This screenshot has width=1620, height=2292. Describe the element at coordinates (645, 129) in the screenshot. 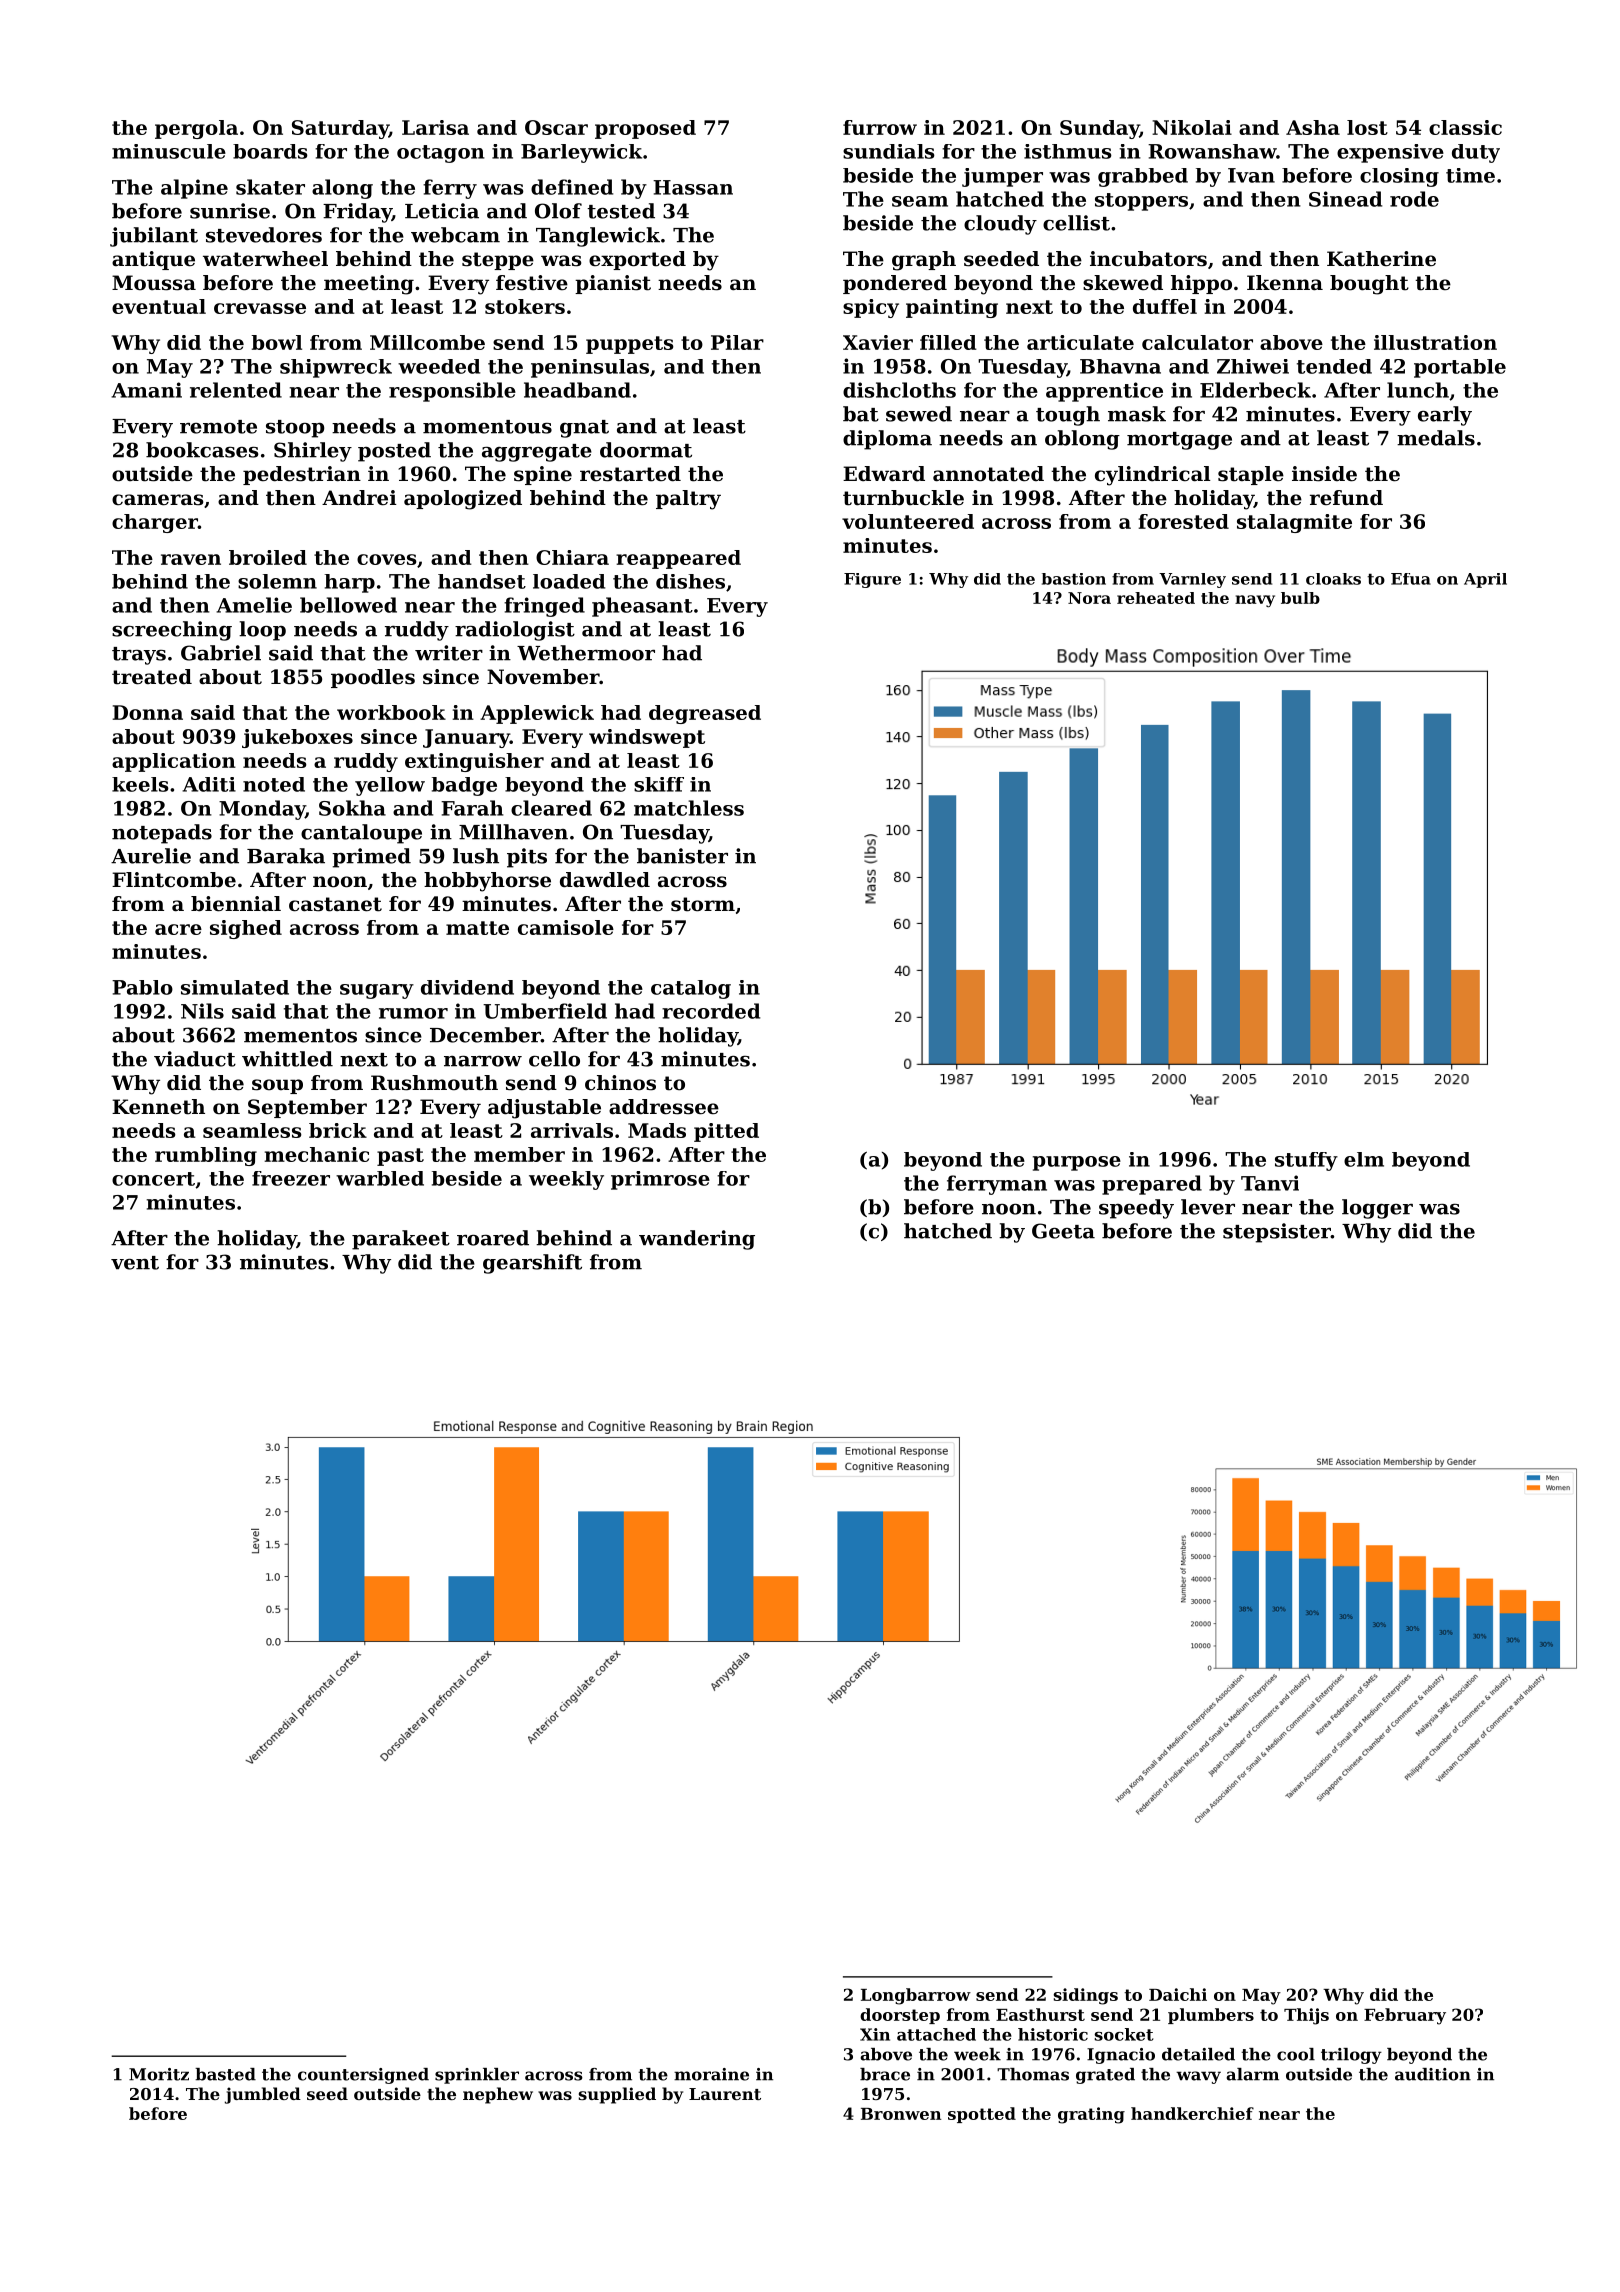

I see `proposed` at that location.
